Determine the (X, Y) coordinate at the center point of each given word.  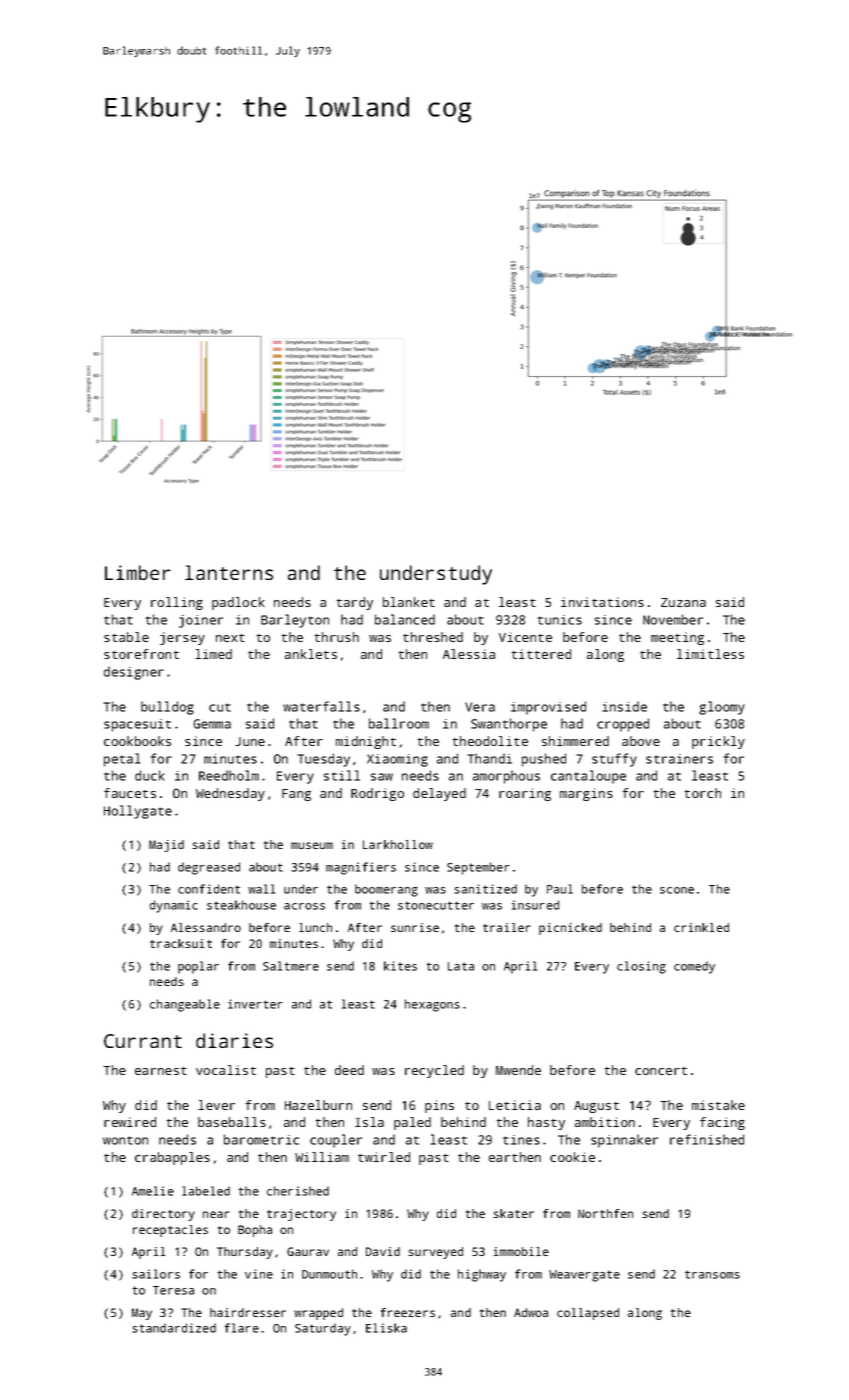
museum (312, 845)
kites (400, 966)
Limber (138, 572)
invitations (602, 602)
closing (641, 967)
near (216, 1214)
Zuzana (683, 602)
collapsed (588, 1314)
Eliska (386, 1328)
